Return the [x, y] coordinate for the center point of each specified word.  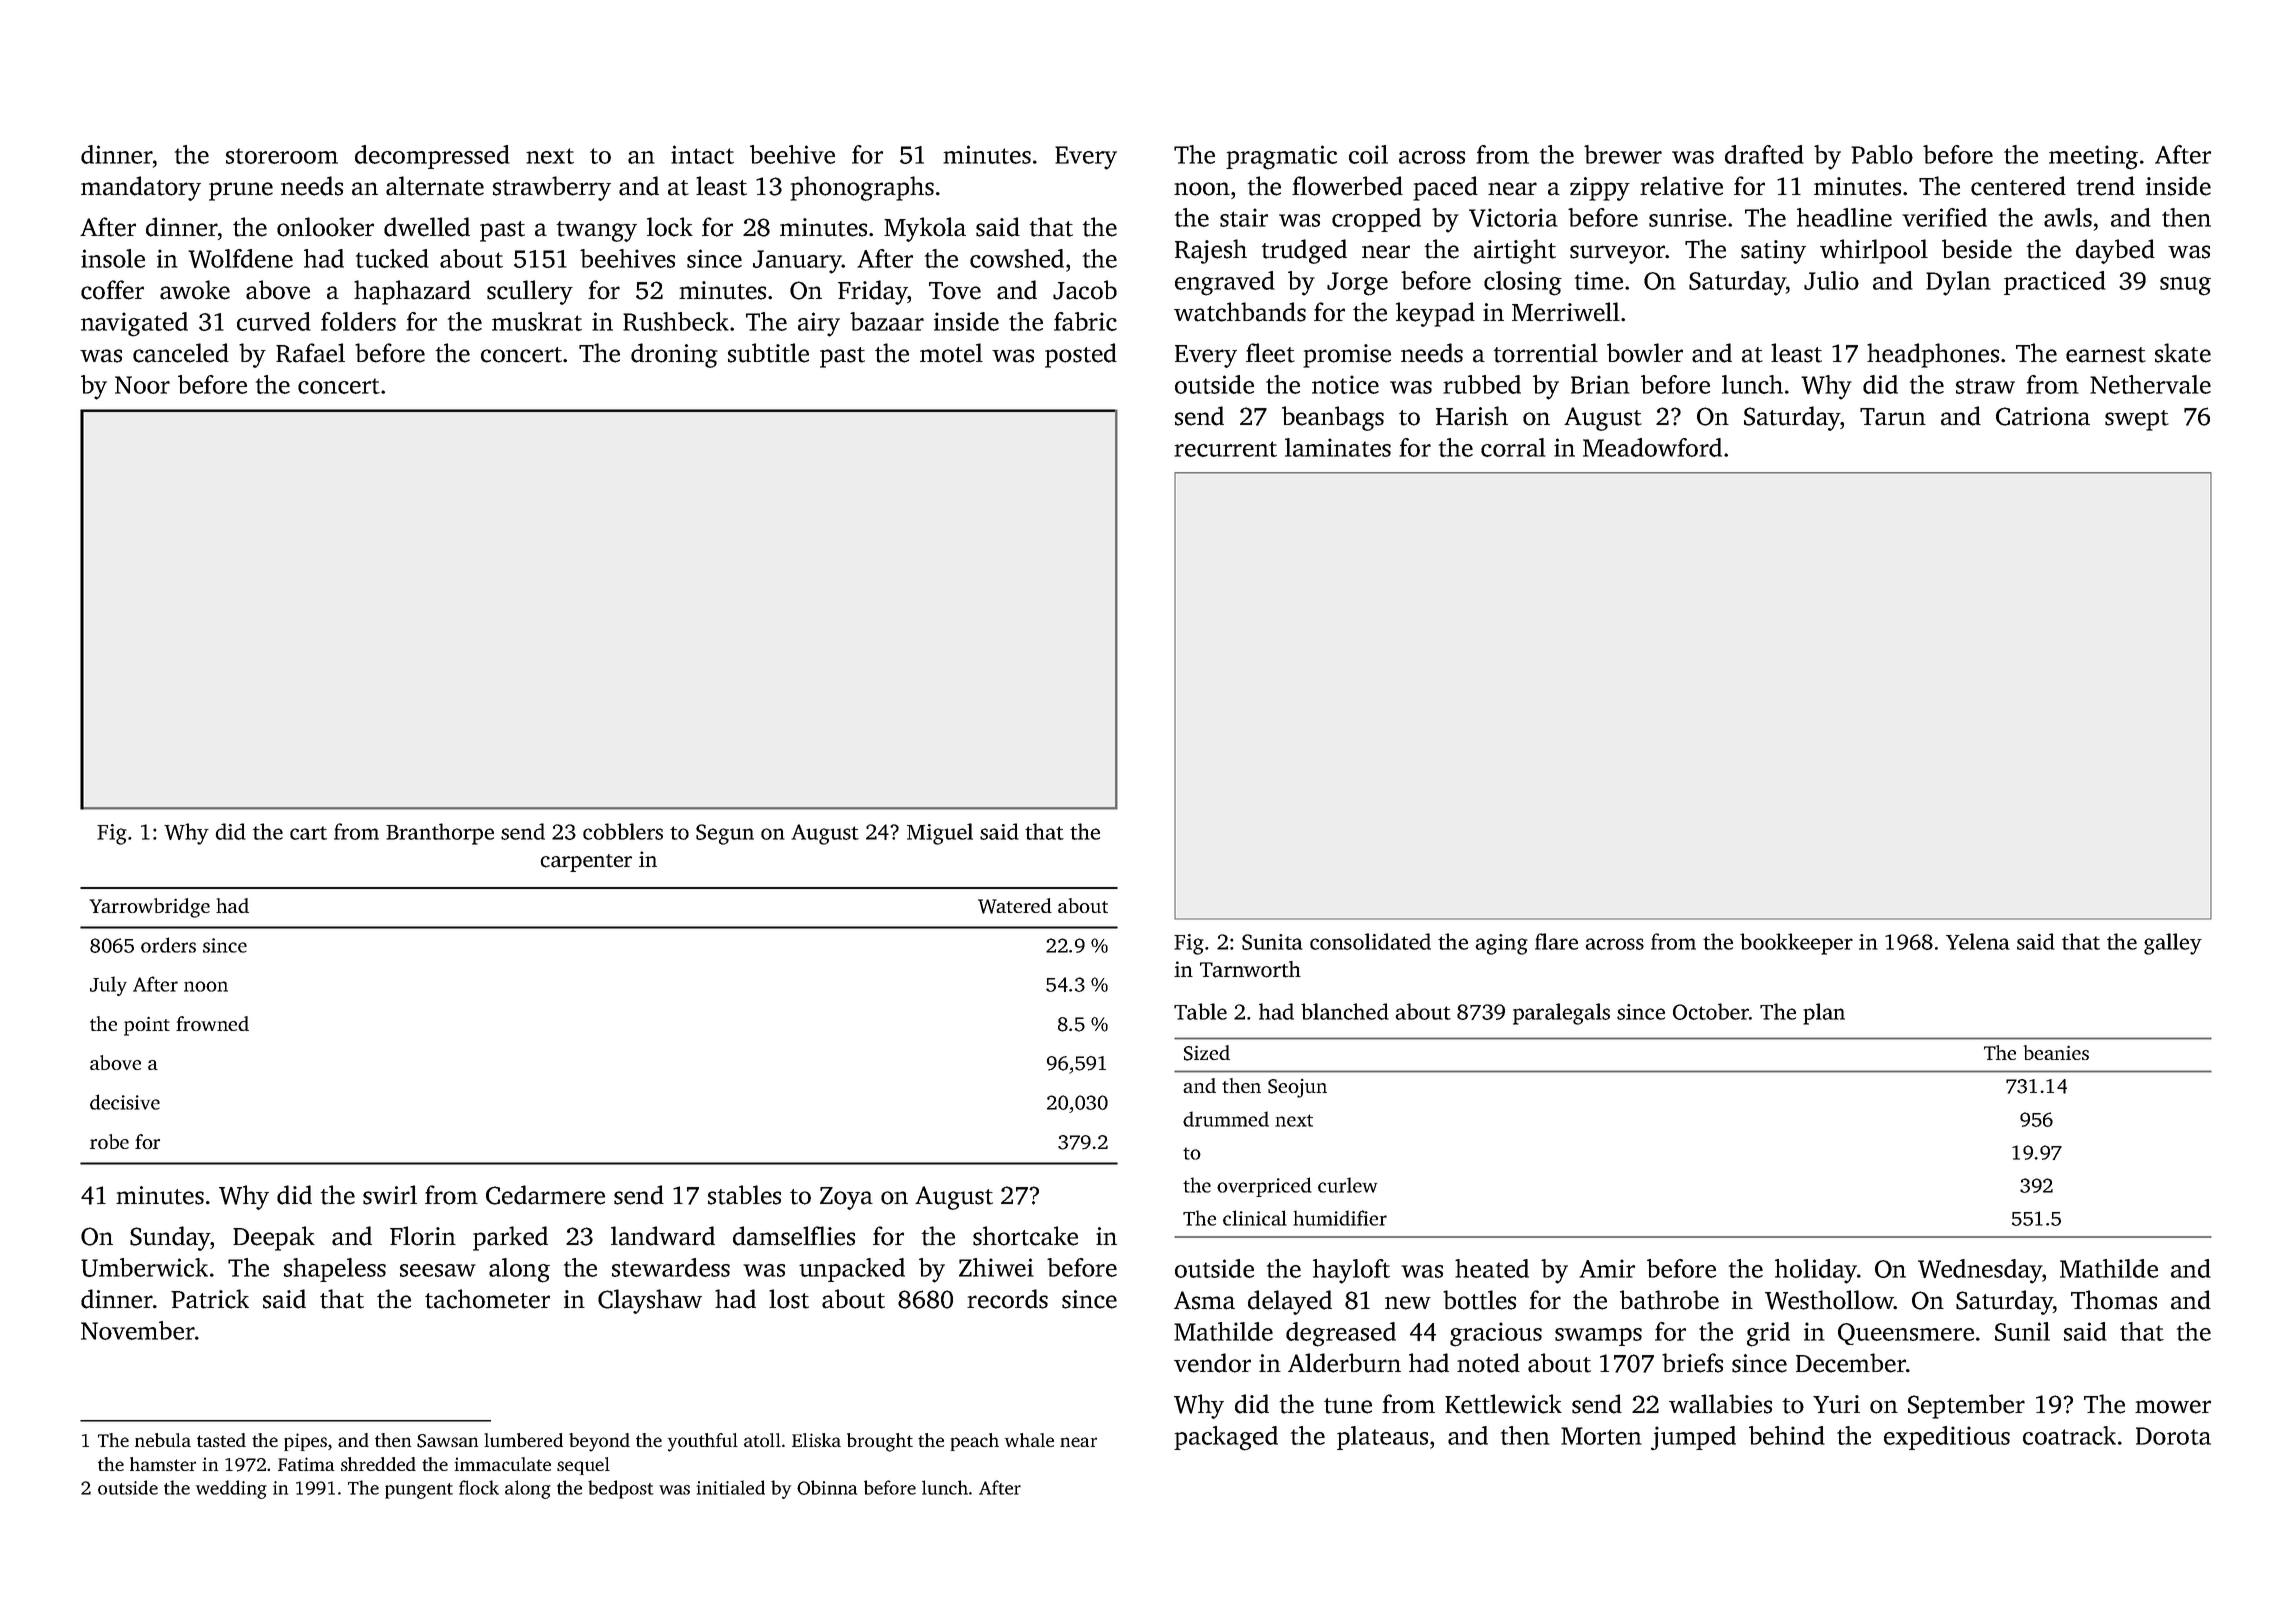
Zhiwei [996, 1267]
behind [1787, 1435]
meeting [2093, 157]
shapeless [335, 1270]
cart [308, 833]
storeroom [282, 156]
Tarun [1893, 417]
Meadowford [1652, 447]
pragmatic [1281, 157]
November [138, 1330]
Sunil [2022, 1331]
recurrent [1225, 449]
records [1007, 1299]
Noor [142, 385]
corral [1513, 447]
